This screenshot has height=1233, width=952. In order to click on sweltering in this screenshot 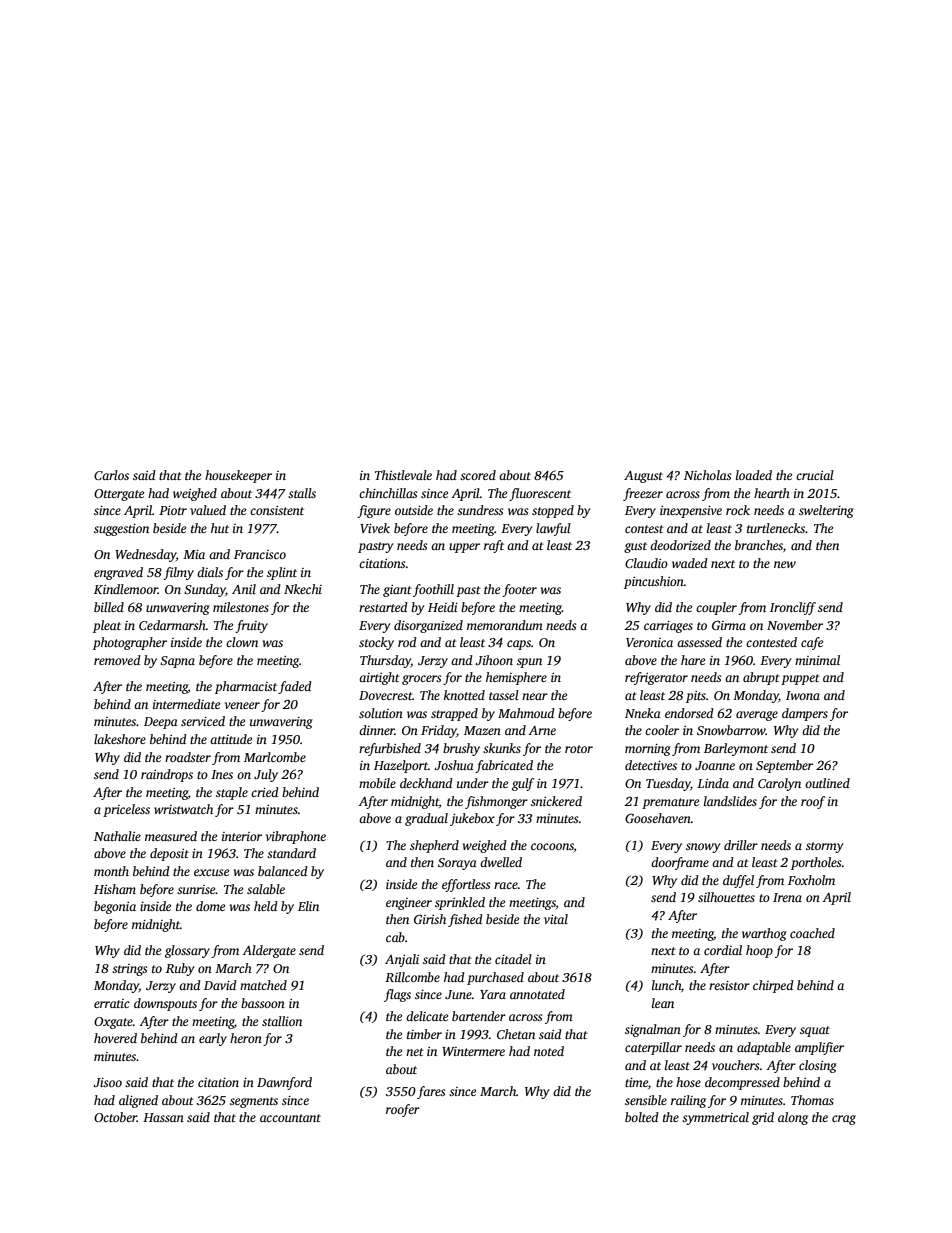, I will do `click(826, 511)`.
